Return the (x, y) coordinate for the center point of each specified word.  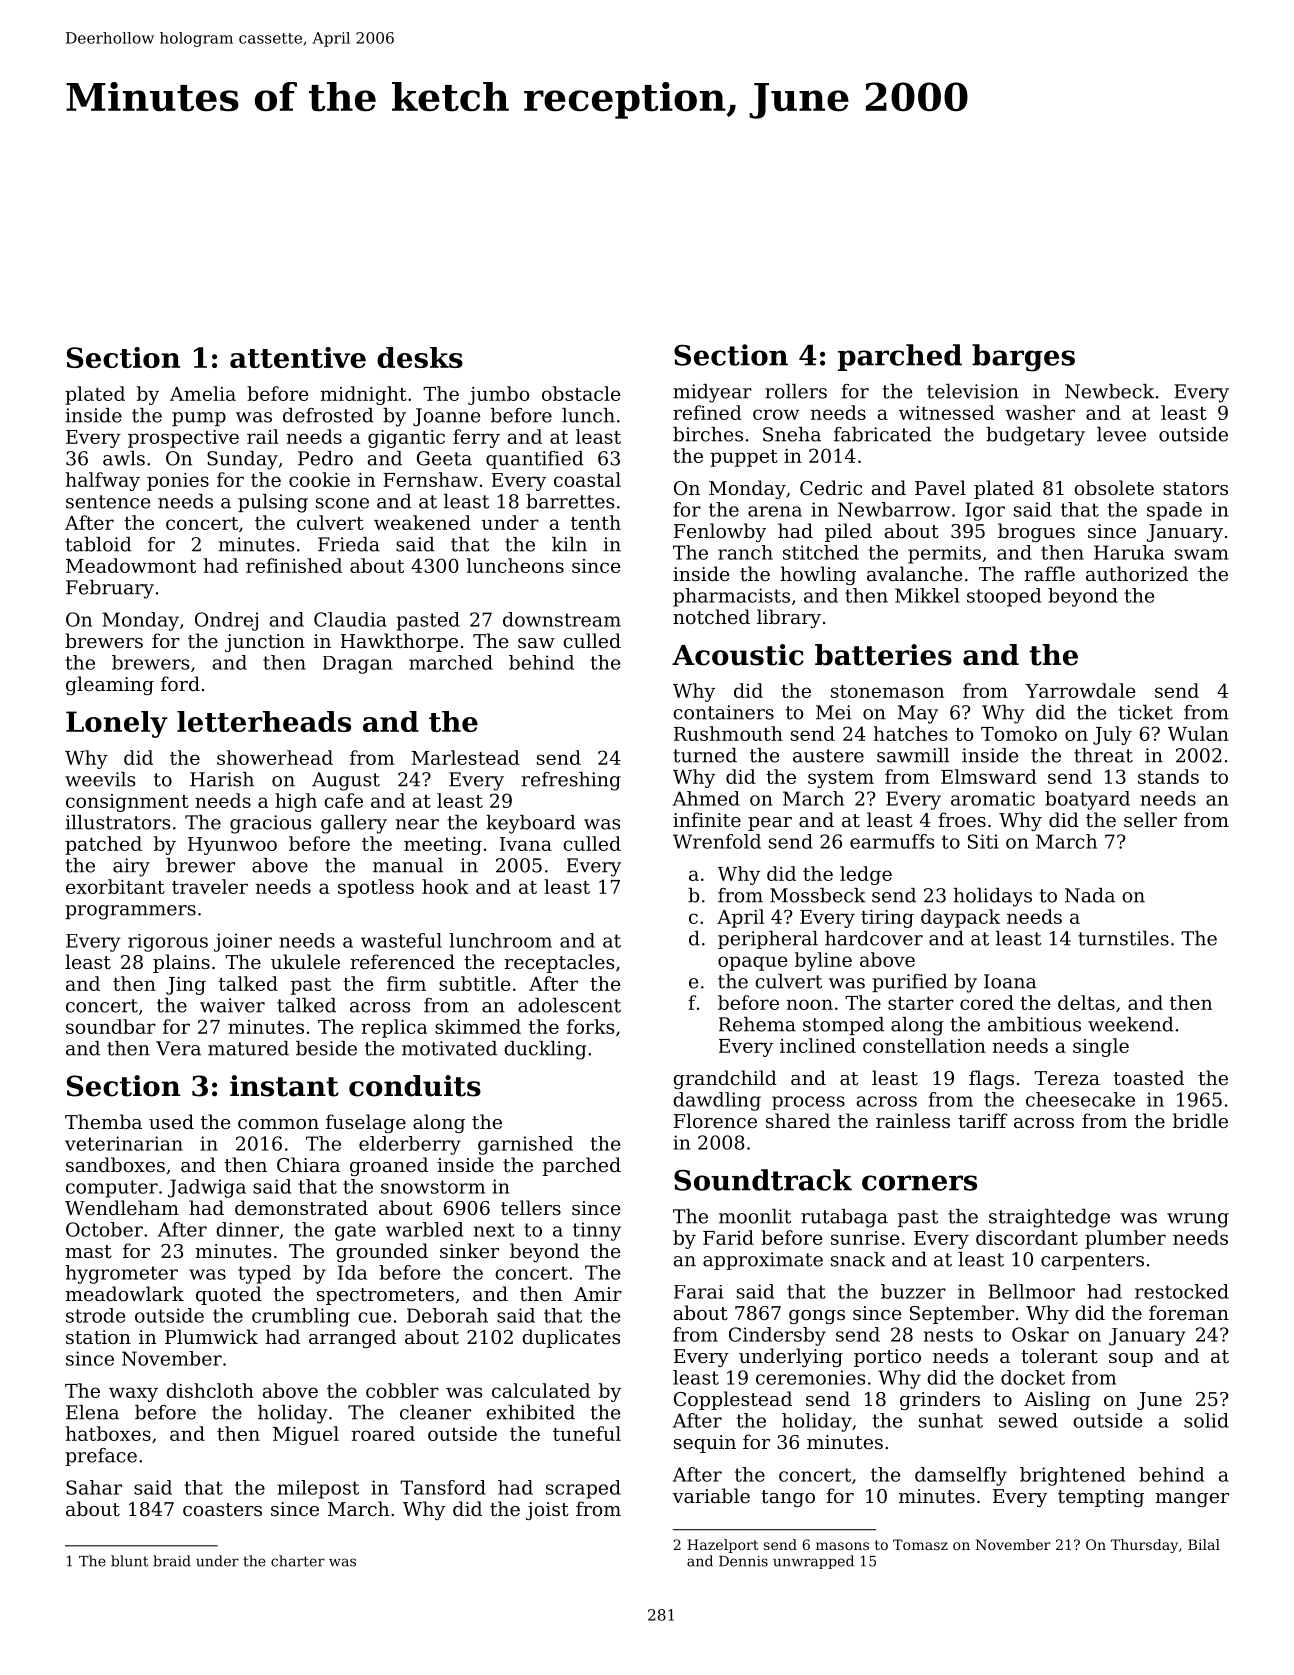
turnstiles (1123, 938)
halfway (103, 481)
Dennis (743, 1561)
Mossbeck (818, 895)
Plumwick (211, 1336)
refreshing (571, 781)
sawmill (913, 755)
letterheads (264, 721)
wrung (1198, 1220)
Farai (698, 1292)
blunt (129, 1561)
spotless (376, 888)
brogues (1036, 532)
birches (708, 434)
